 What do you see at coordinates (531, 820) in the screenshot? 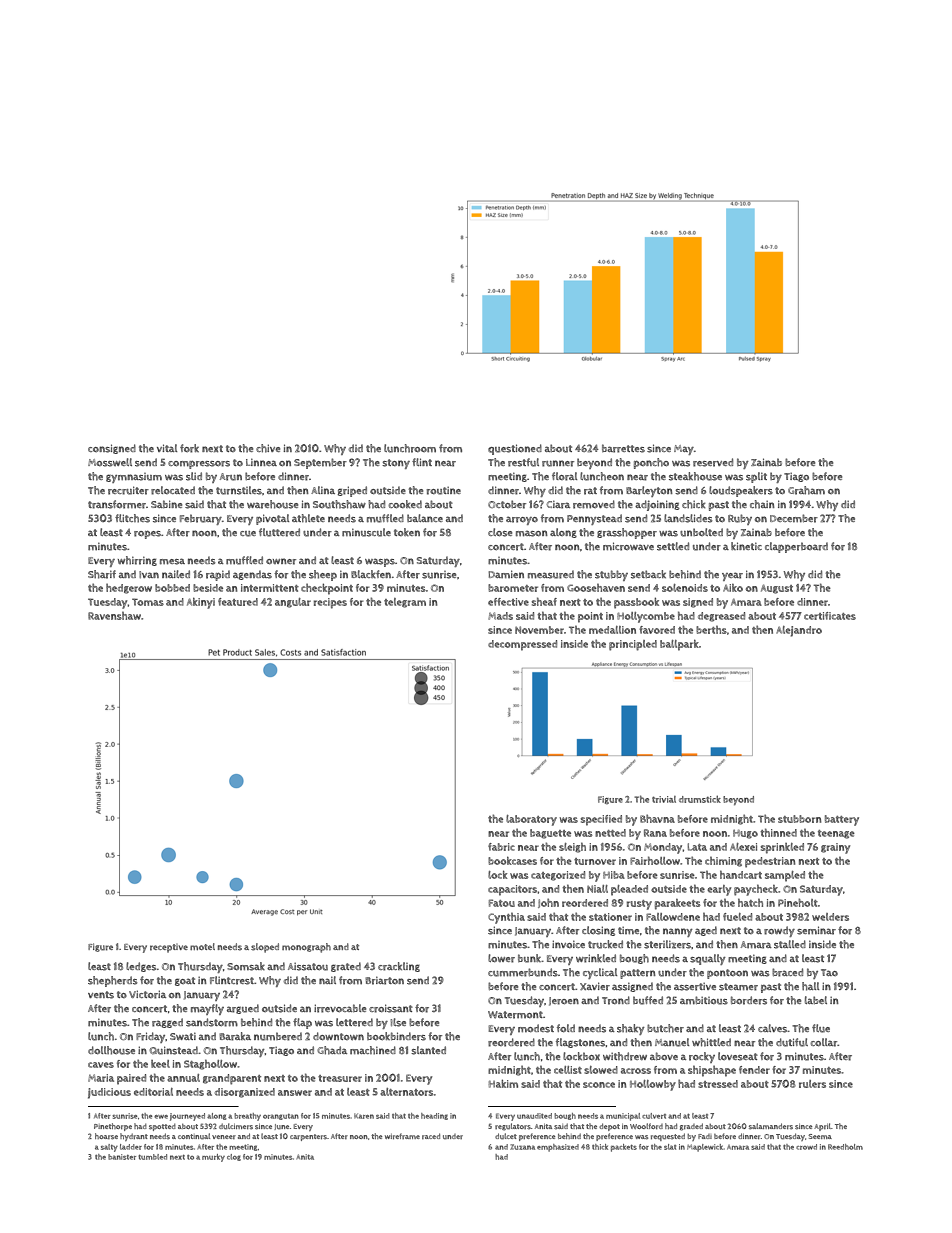
I see `laboratory` at bounding box center [531, 820].
